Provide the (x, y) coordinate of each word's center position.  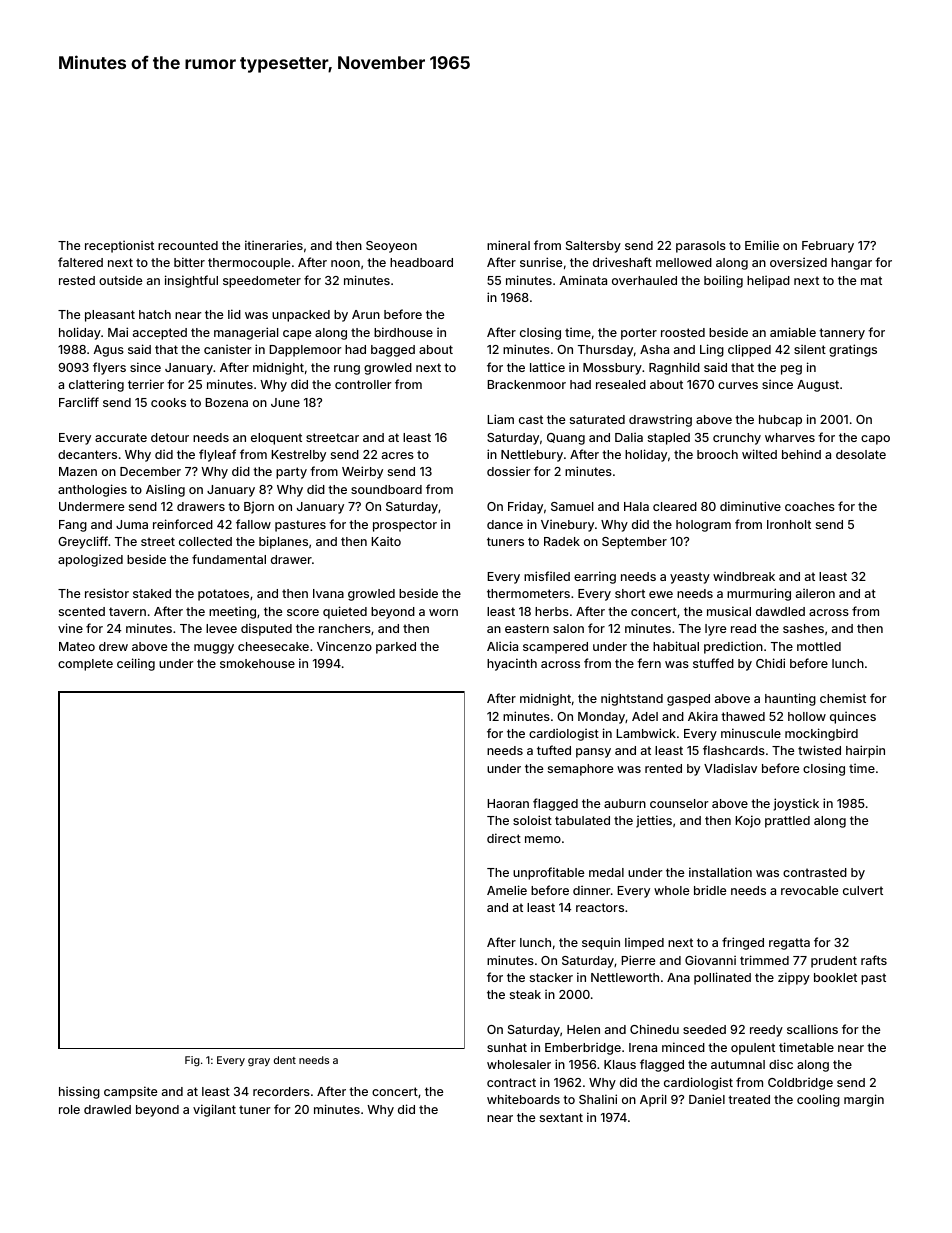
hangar (851, 264)
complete (85, 665)
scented (82, 611)
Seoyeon (391, 247)
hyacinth (512, 664)
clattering (96, 385)
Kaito (386, 541)
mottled (819, 646)
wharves (790, 437)
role (69, 1109)
